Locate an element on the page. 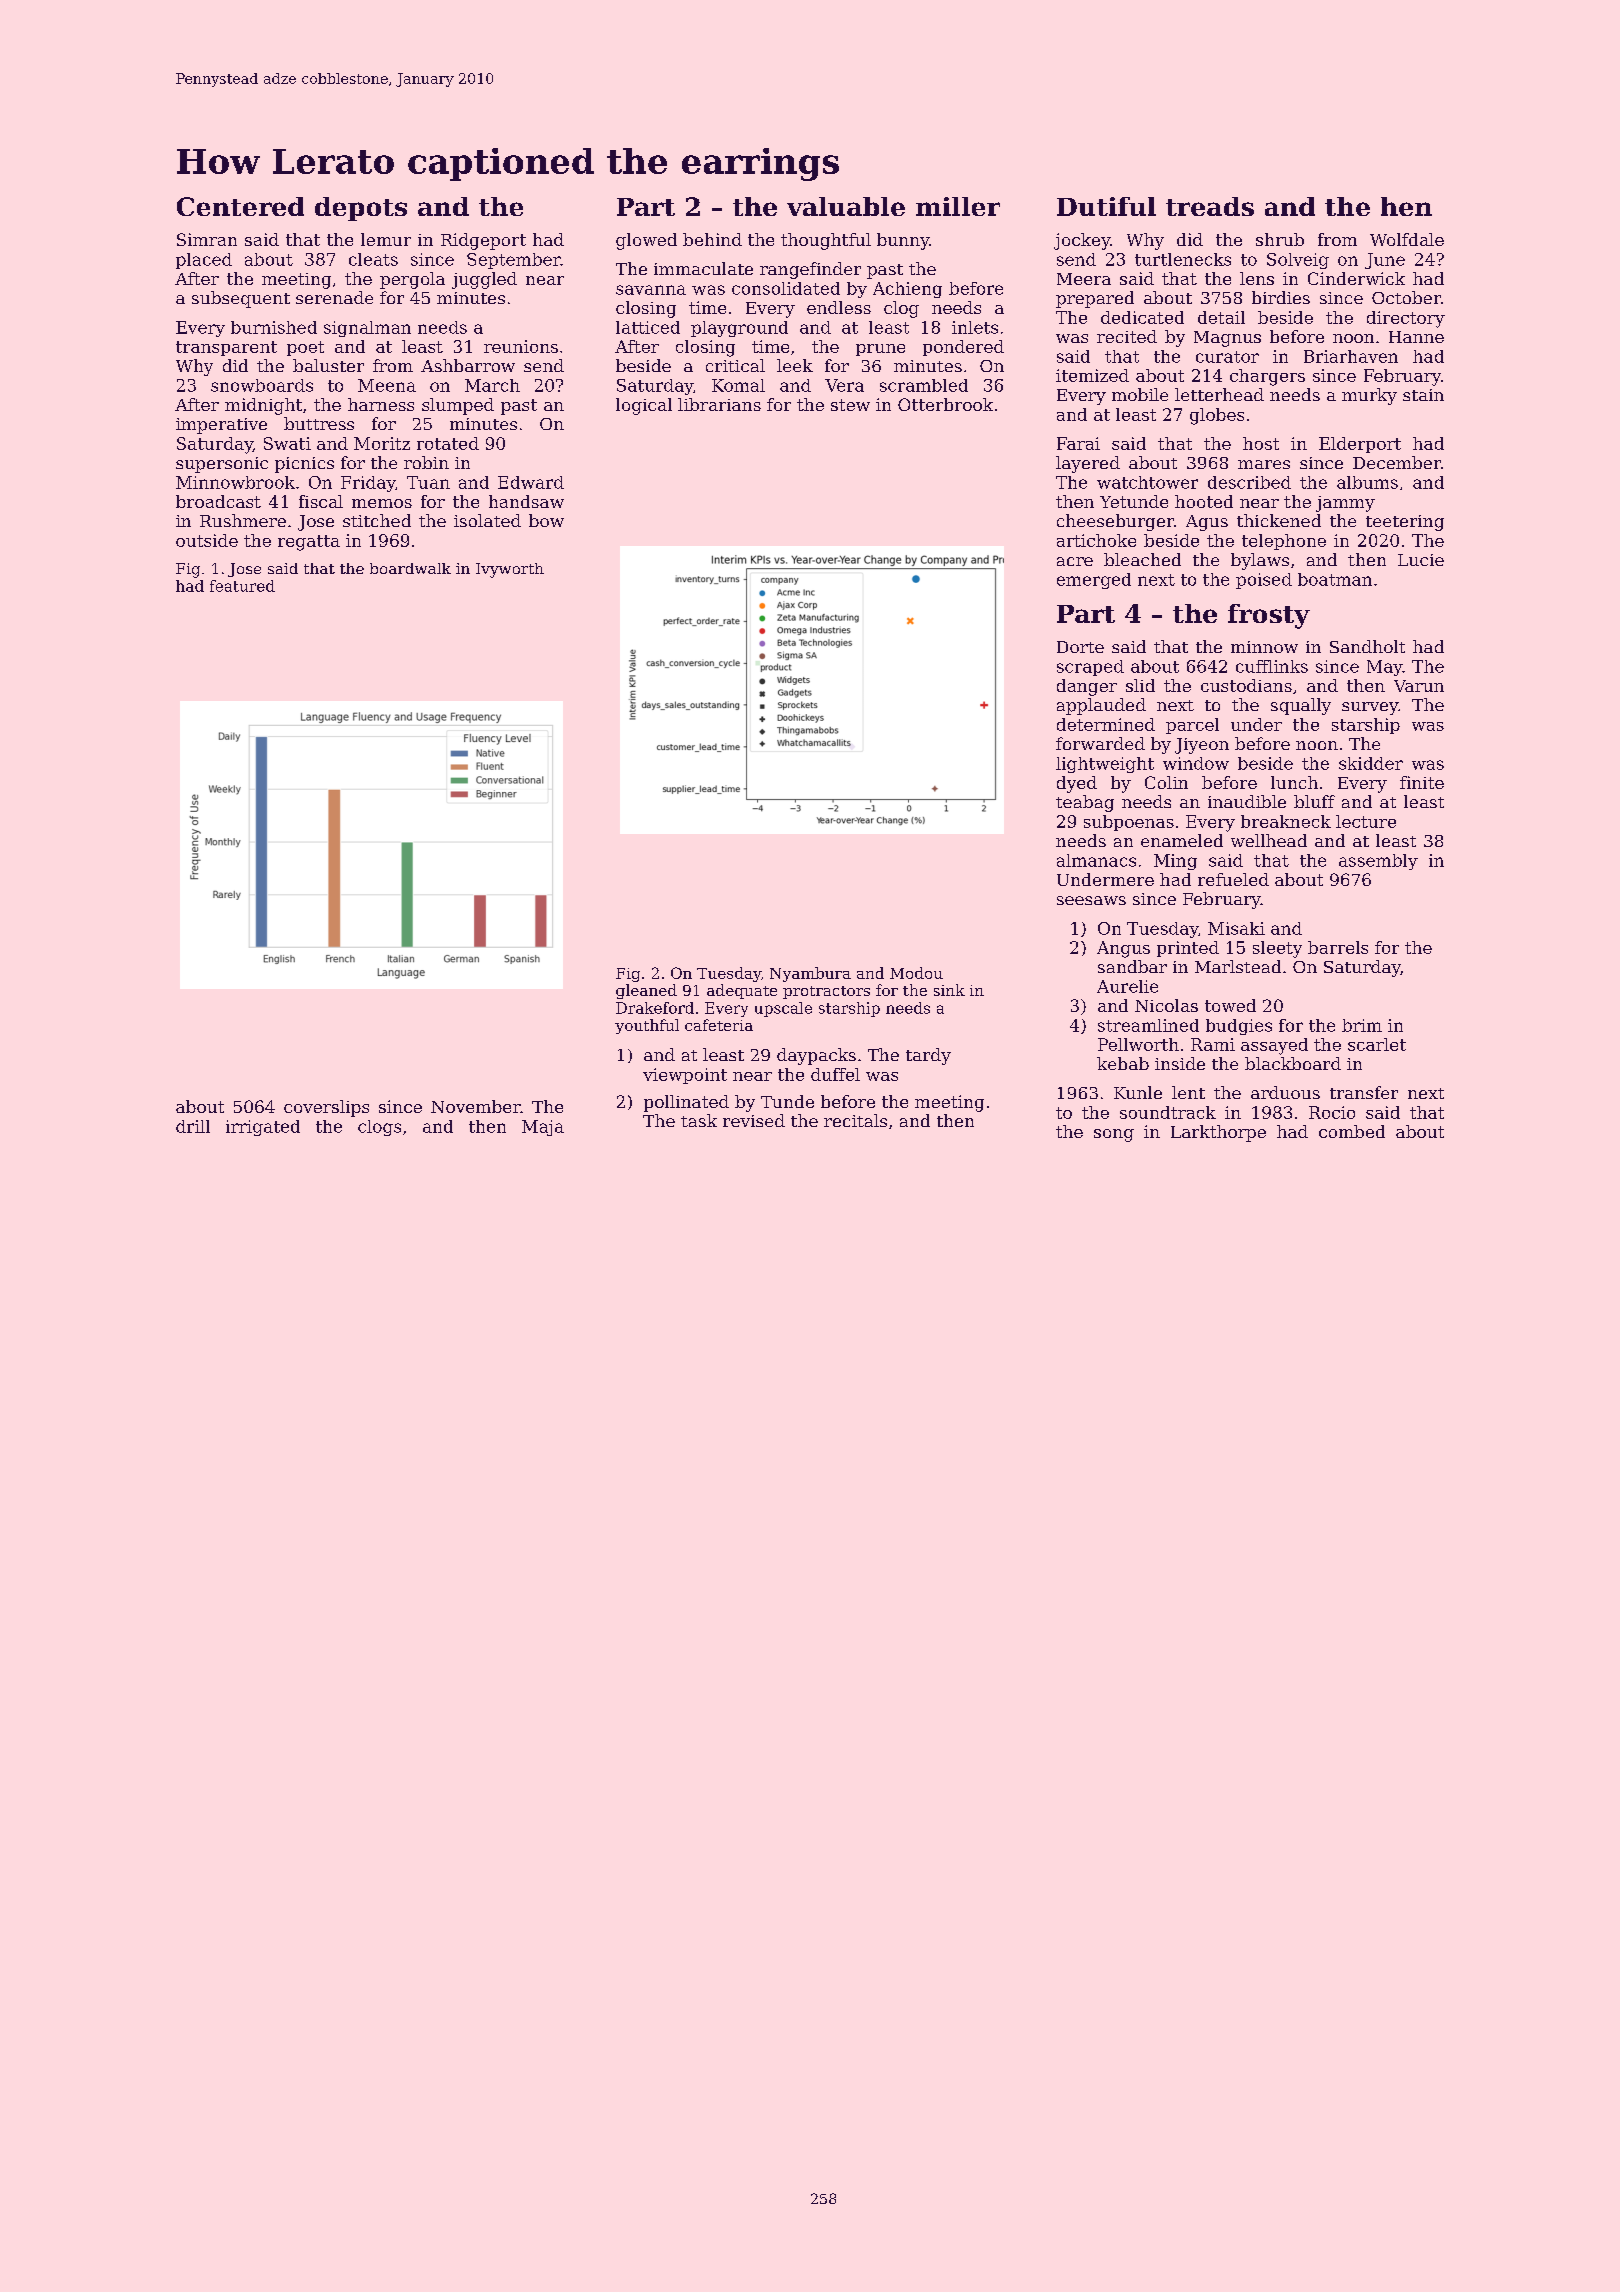 This document has height=2292, width=1620. determined is located at coordinates (1106, 724).
